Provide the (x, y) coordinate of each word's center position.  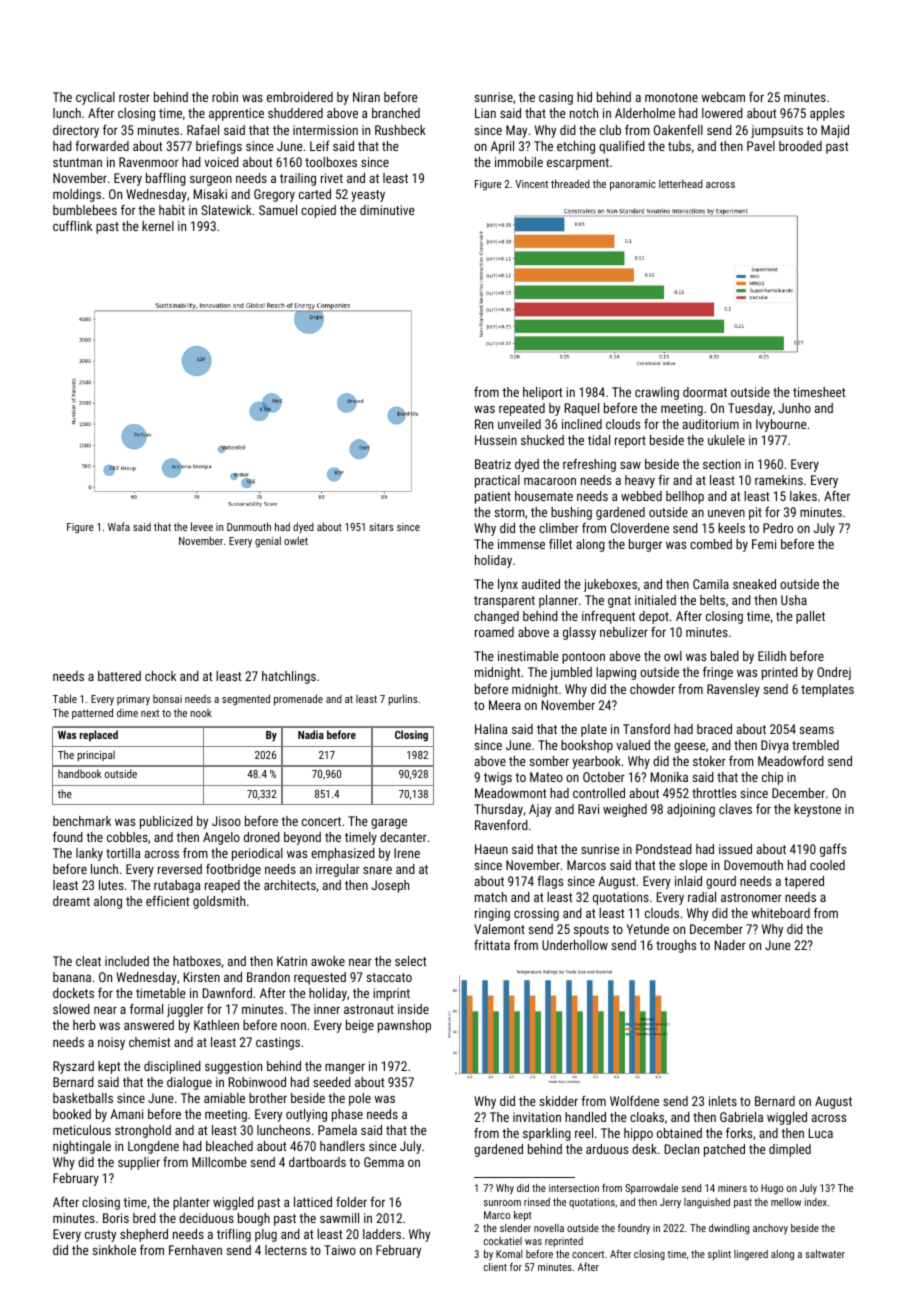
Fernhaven (195, 1250)
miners (732, 1188)
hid (584, 97)
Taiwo (340, 1250)
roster (134, 97)
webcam (723, 97)
